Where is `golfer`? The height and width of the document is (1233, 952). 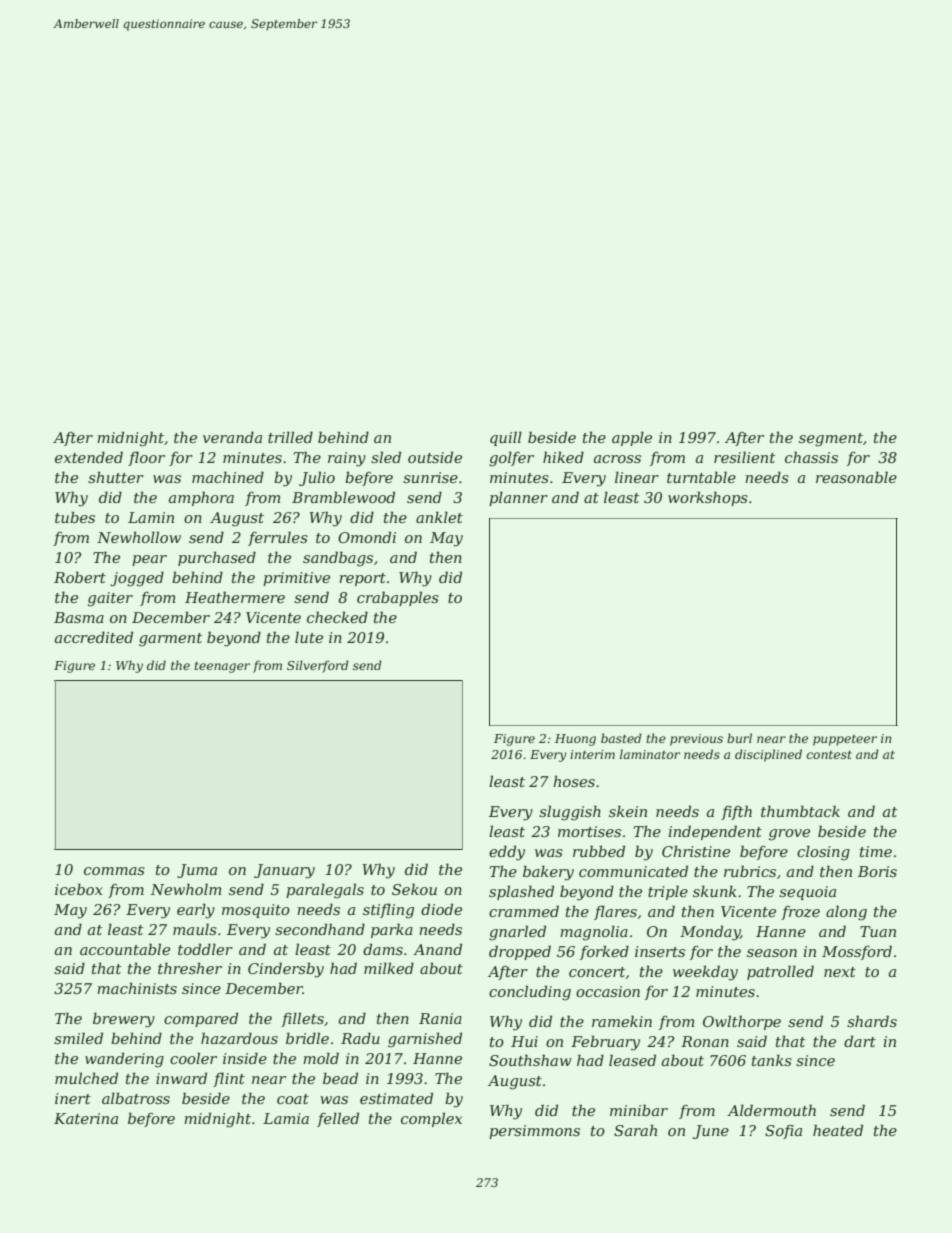
golfer is located at coordinates (511, 459).
